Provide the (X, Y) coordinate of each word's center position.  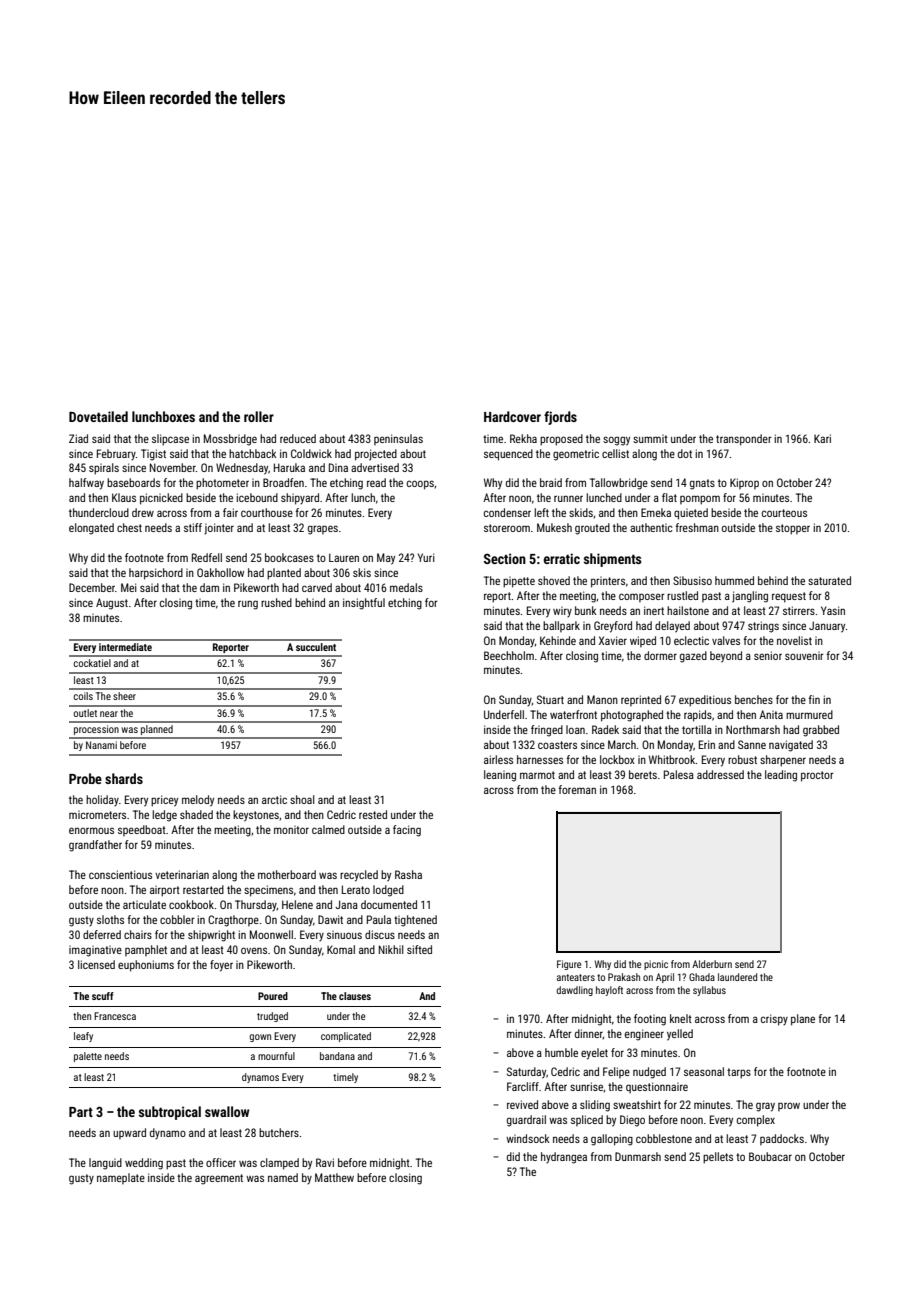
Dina (338, 467)
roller (259, 416)
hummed (734, 580)
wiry (562, 612)
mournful (276, 1056)
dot (685, 453)
